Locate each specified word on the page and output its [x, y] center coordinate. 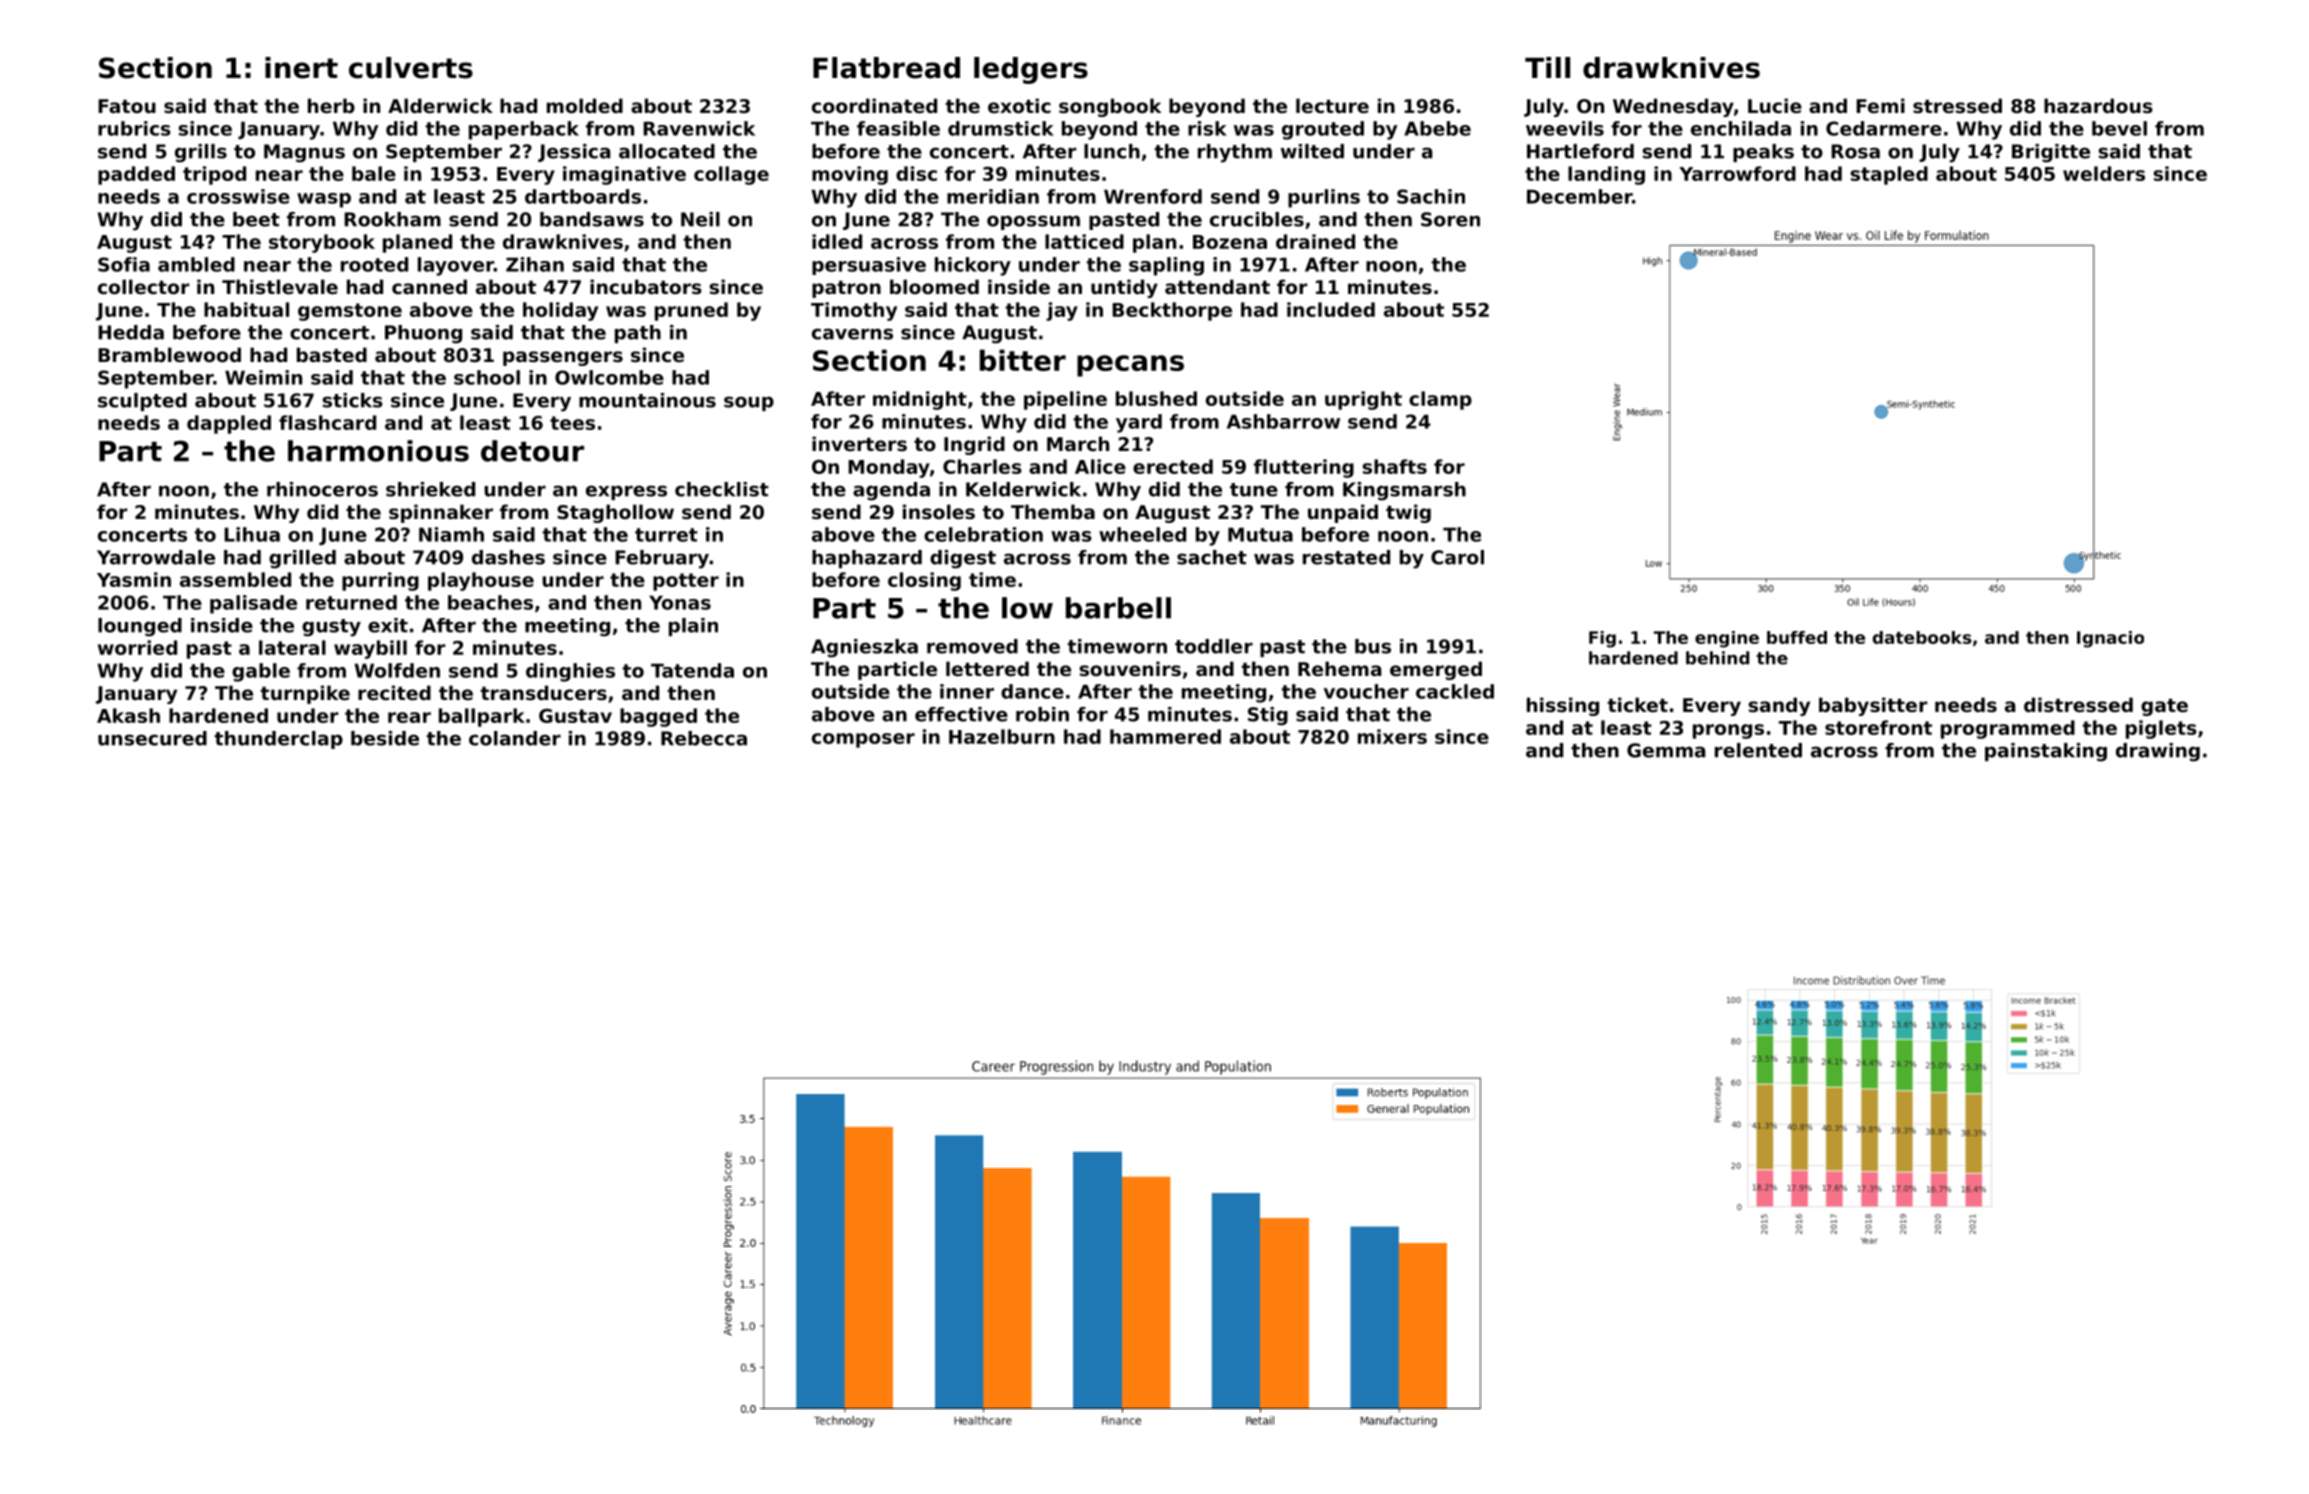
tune [1254, 490]
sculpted [142, 402]
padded [136, 175]
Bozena [1230, 242]
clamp [1440, 400]
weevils [1565, 128]
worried [137, 647]
